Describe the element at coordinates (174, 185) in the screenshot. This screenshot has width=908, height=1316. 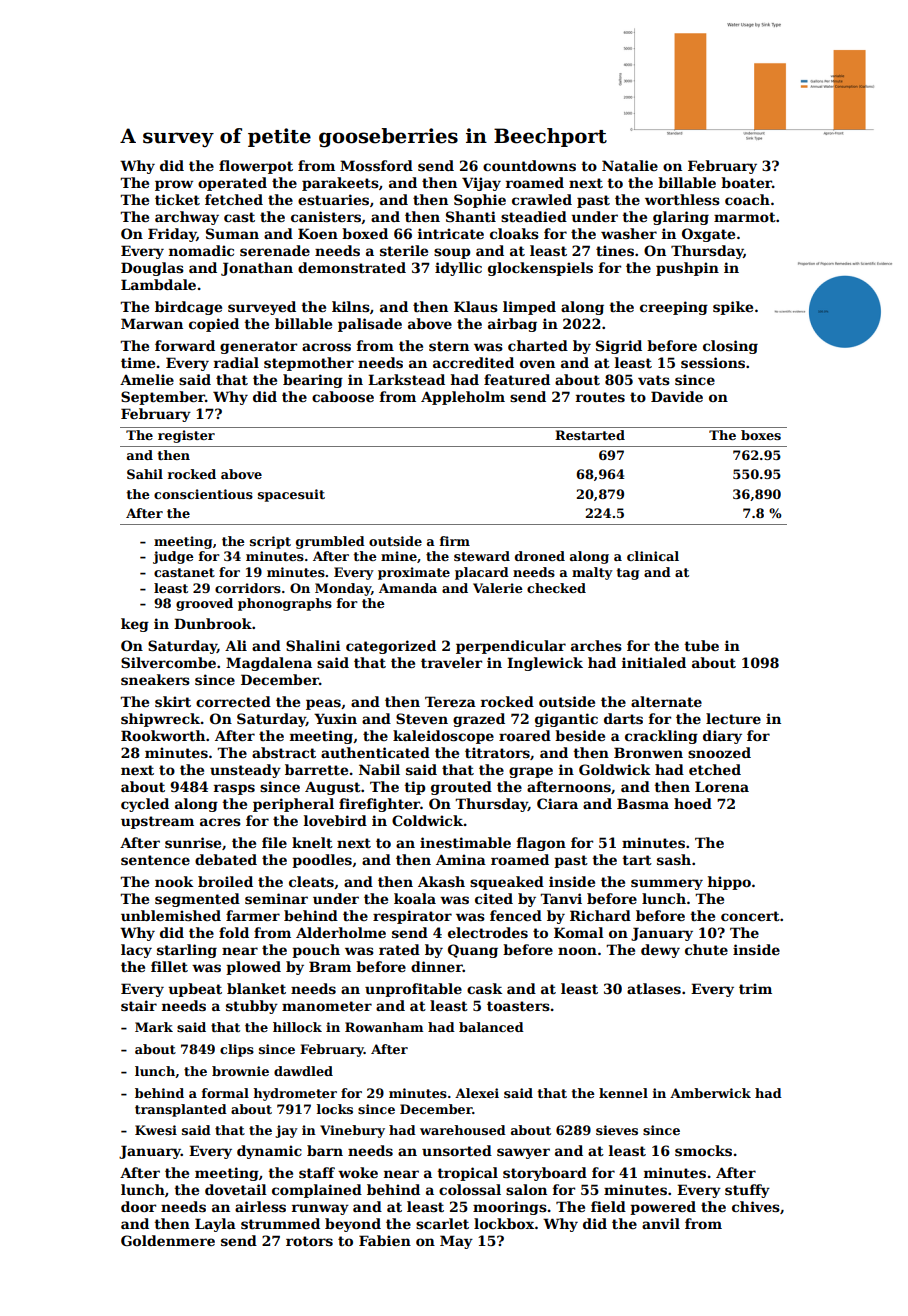
I see `prow` at that location.
